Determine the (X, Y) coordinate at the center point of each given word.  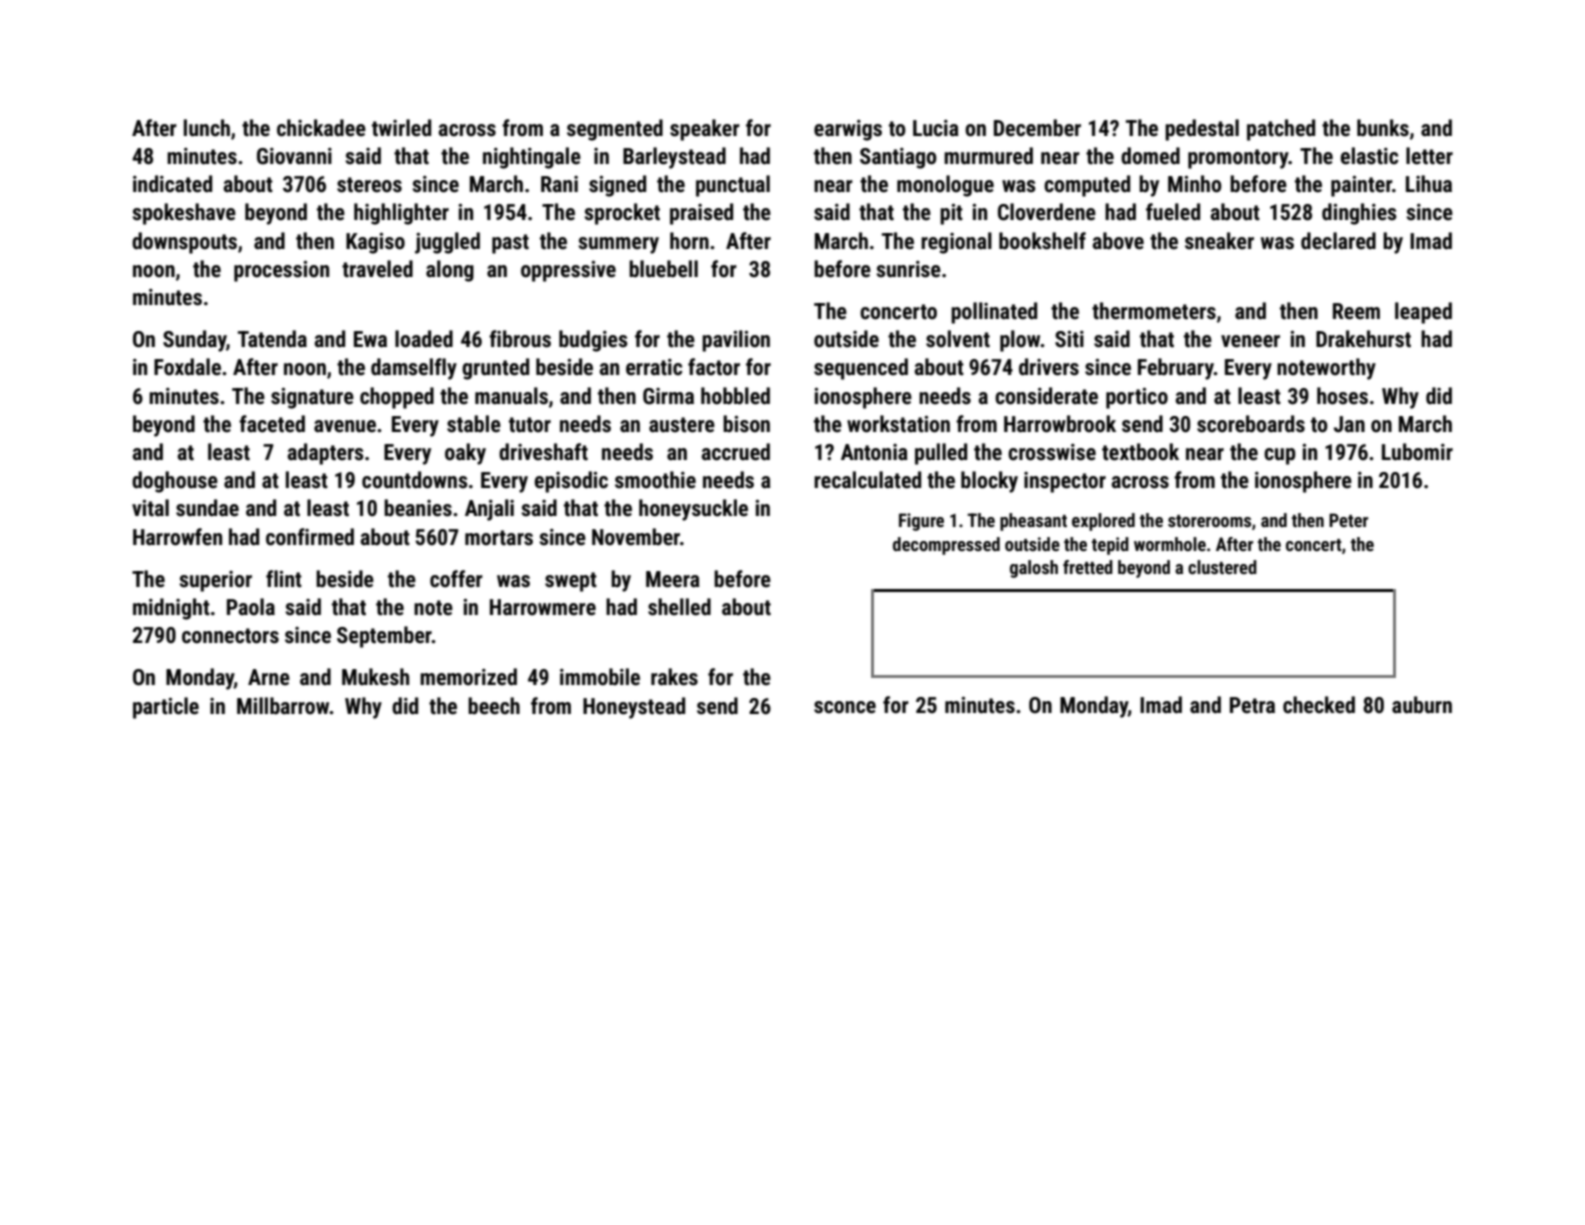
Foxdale (187, 367)
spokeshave (184, 214)
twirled (401, 128)
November (636, 537)
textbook (1140, 452)
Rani (559, 184)
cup (1280, 456)
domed (1150, 156)
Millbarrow (283, 706)
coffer (456, 579)
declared (1338, 241)
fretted (1088, 567)
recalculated (867, 480)
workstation (898, 424)
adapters (325, 454)
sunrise (908, 269)
